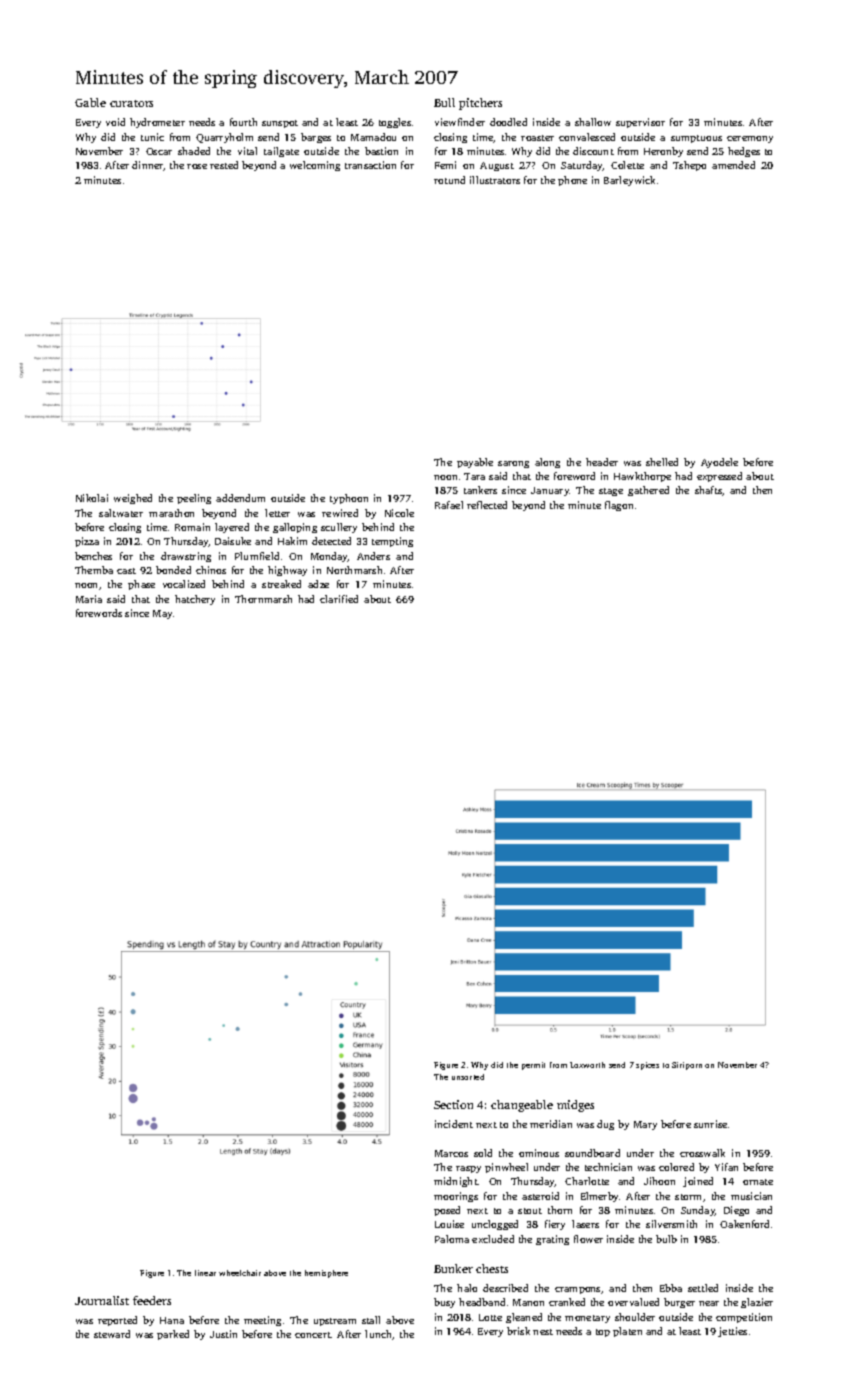 The width and height of the page is (849, 1400). What do you see at coordinates (619, 506) in the page?
I see `flagon` at bounding box center [619, 506].
